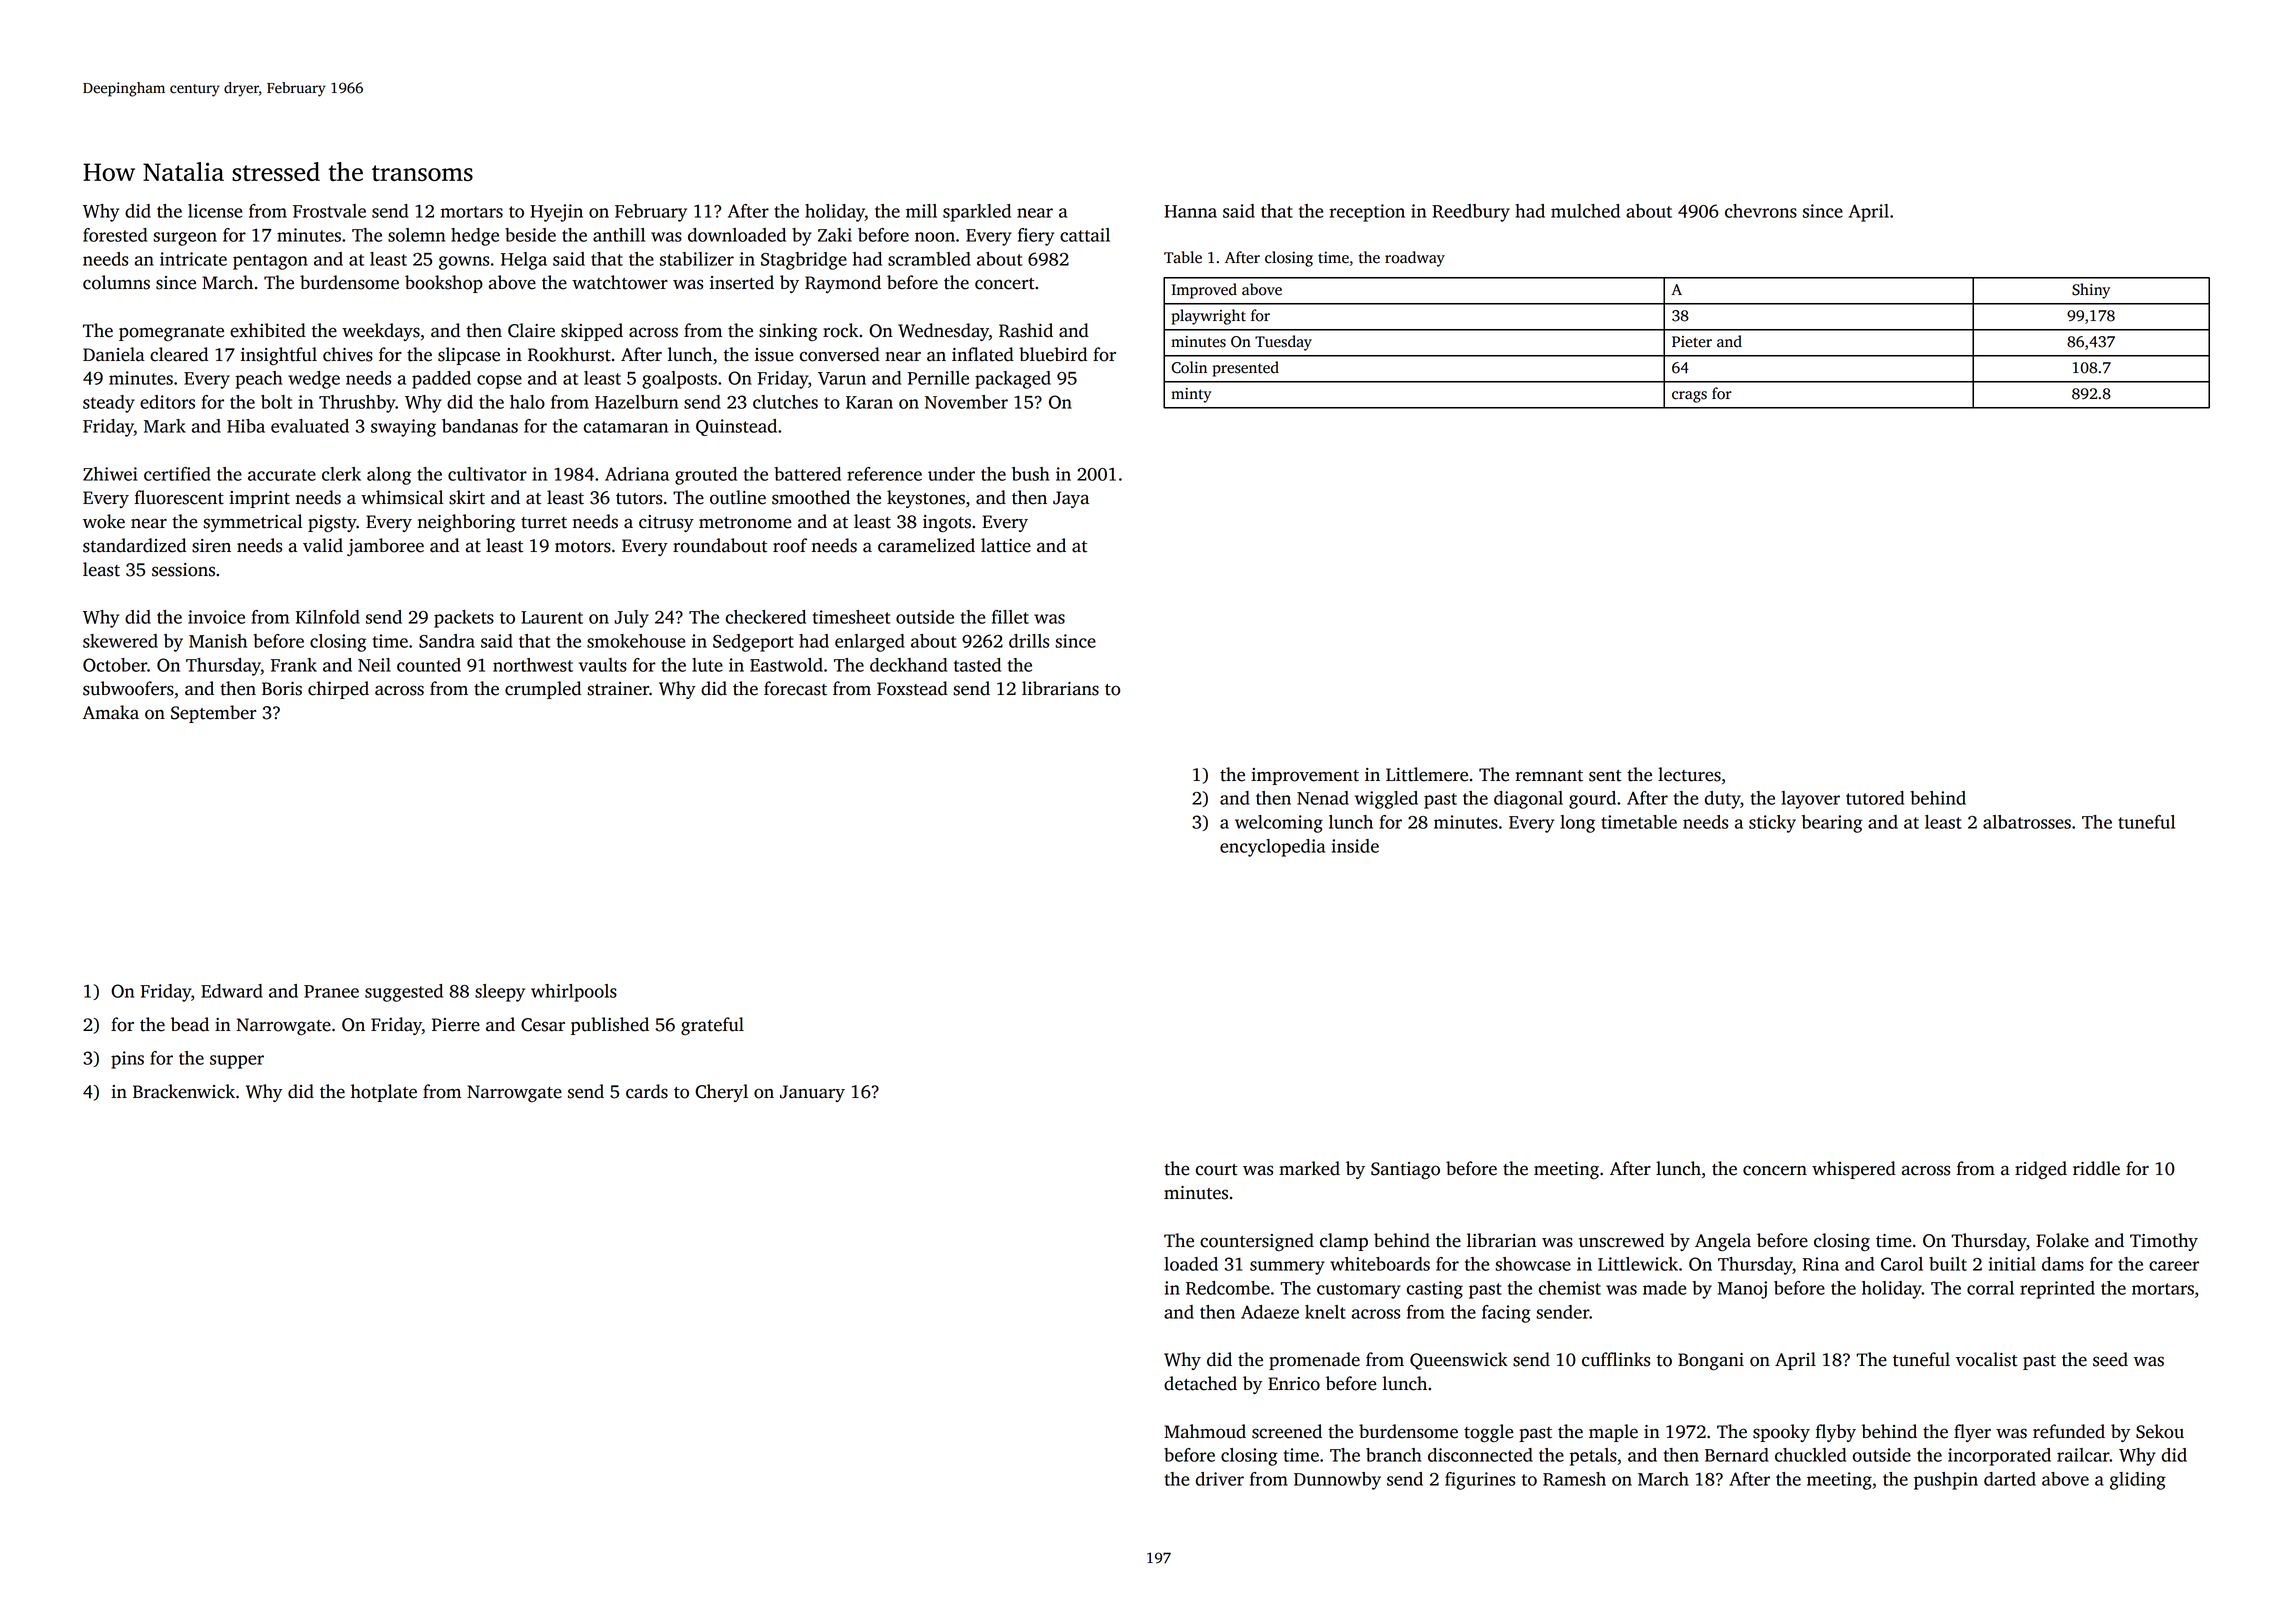 The width and height of the screenshot is (2292, 1620). I want to click on crags, so click(1689, 397).
